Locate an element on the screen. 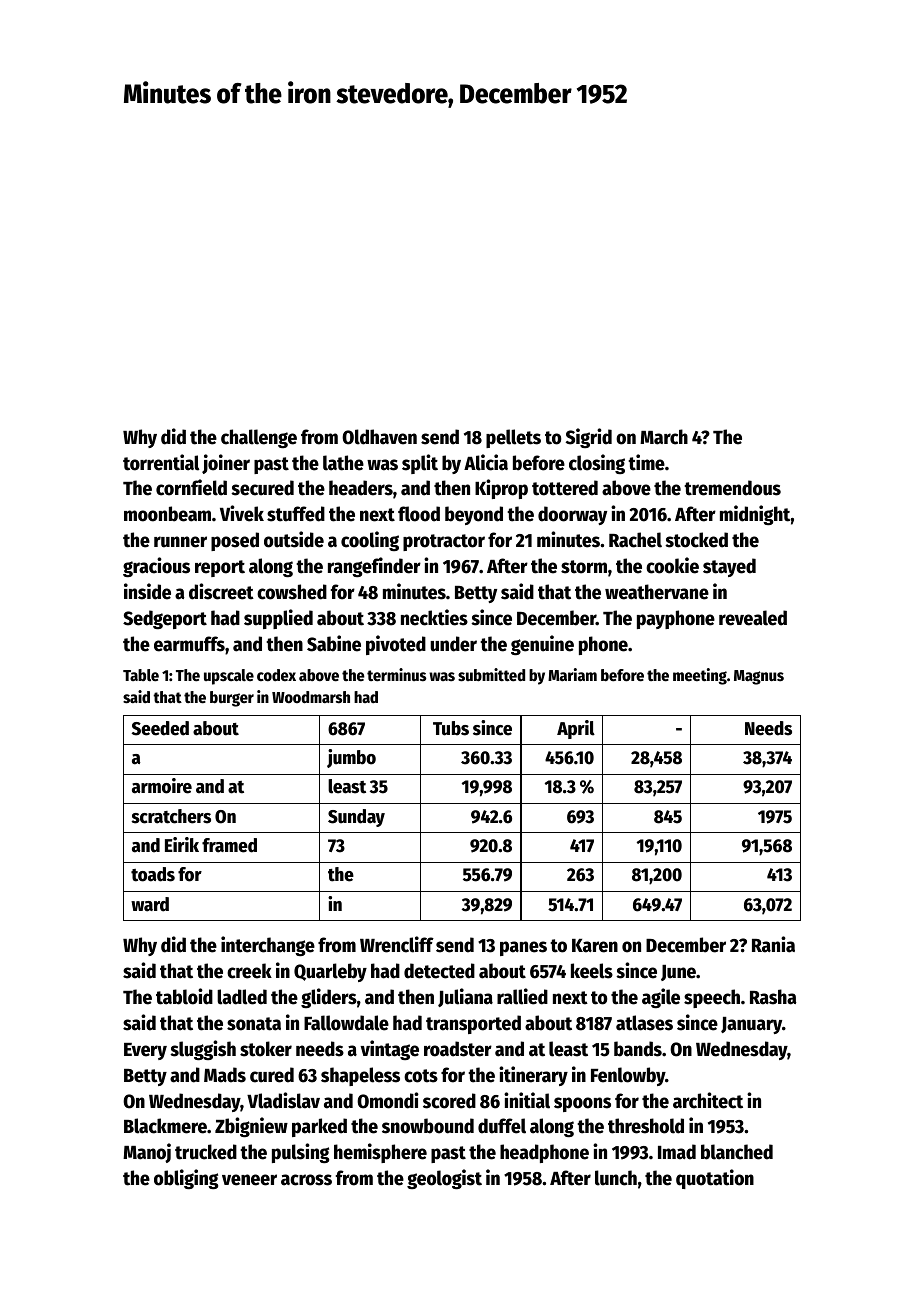 The height and width of the screenshot is (1308, 924). Quarleby is located at coordinates (330, 972).
